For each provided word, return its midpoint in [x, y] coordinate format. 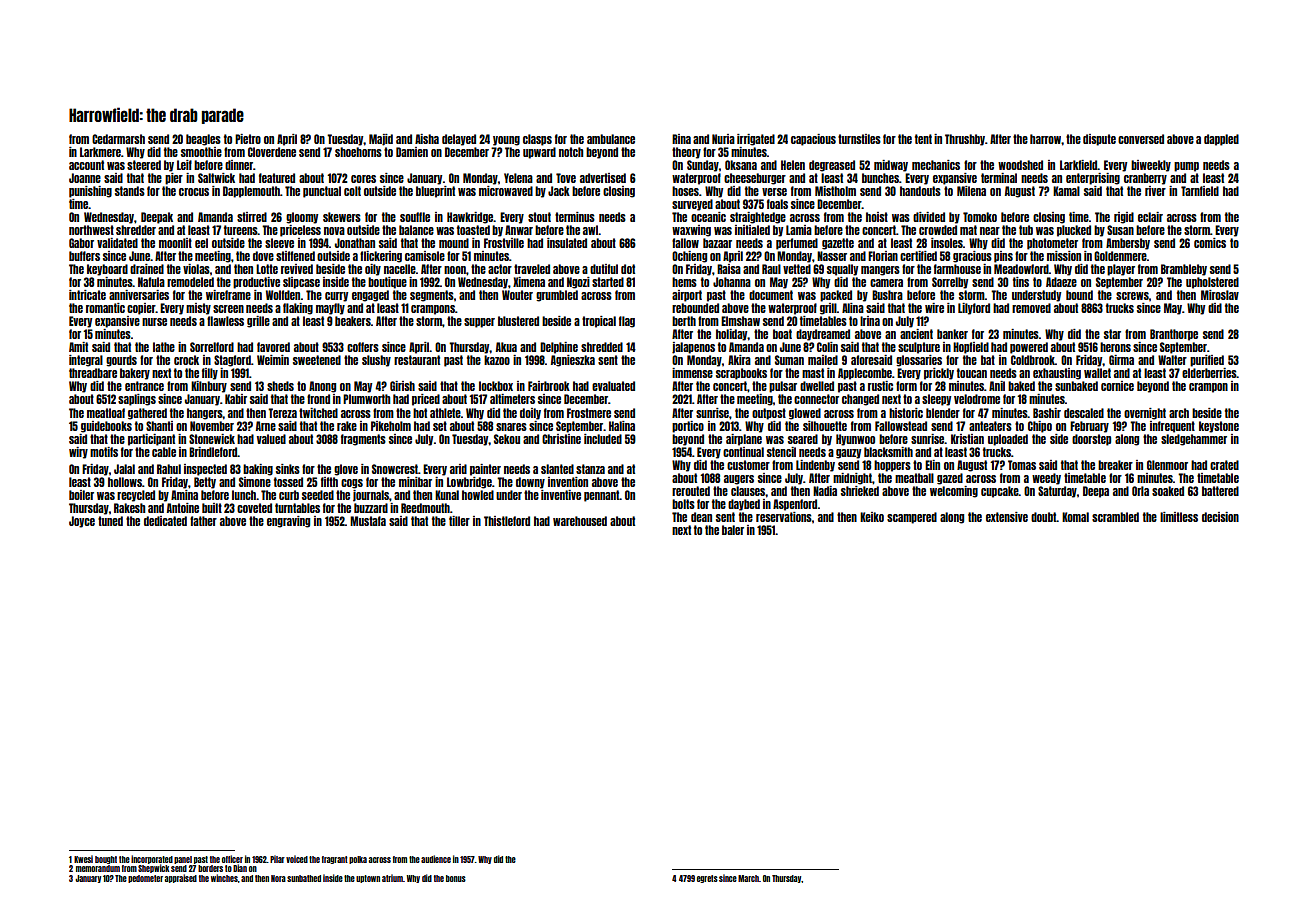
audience [436, 859]
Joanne [85, 178]
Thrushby [965, 140]
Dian [240, 868]
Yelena [518, 178]
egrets [707, 879]
